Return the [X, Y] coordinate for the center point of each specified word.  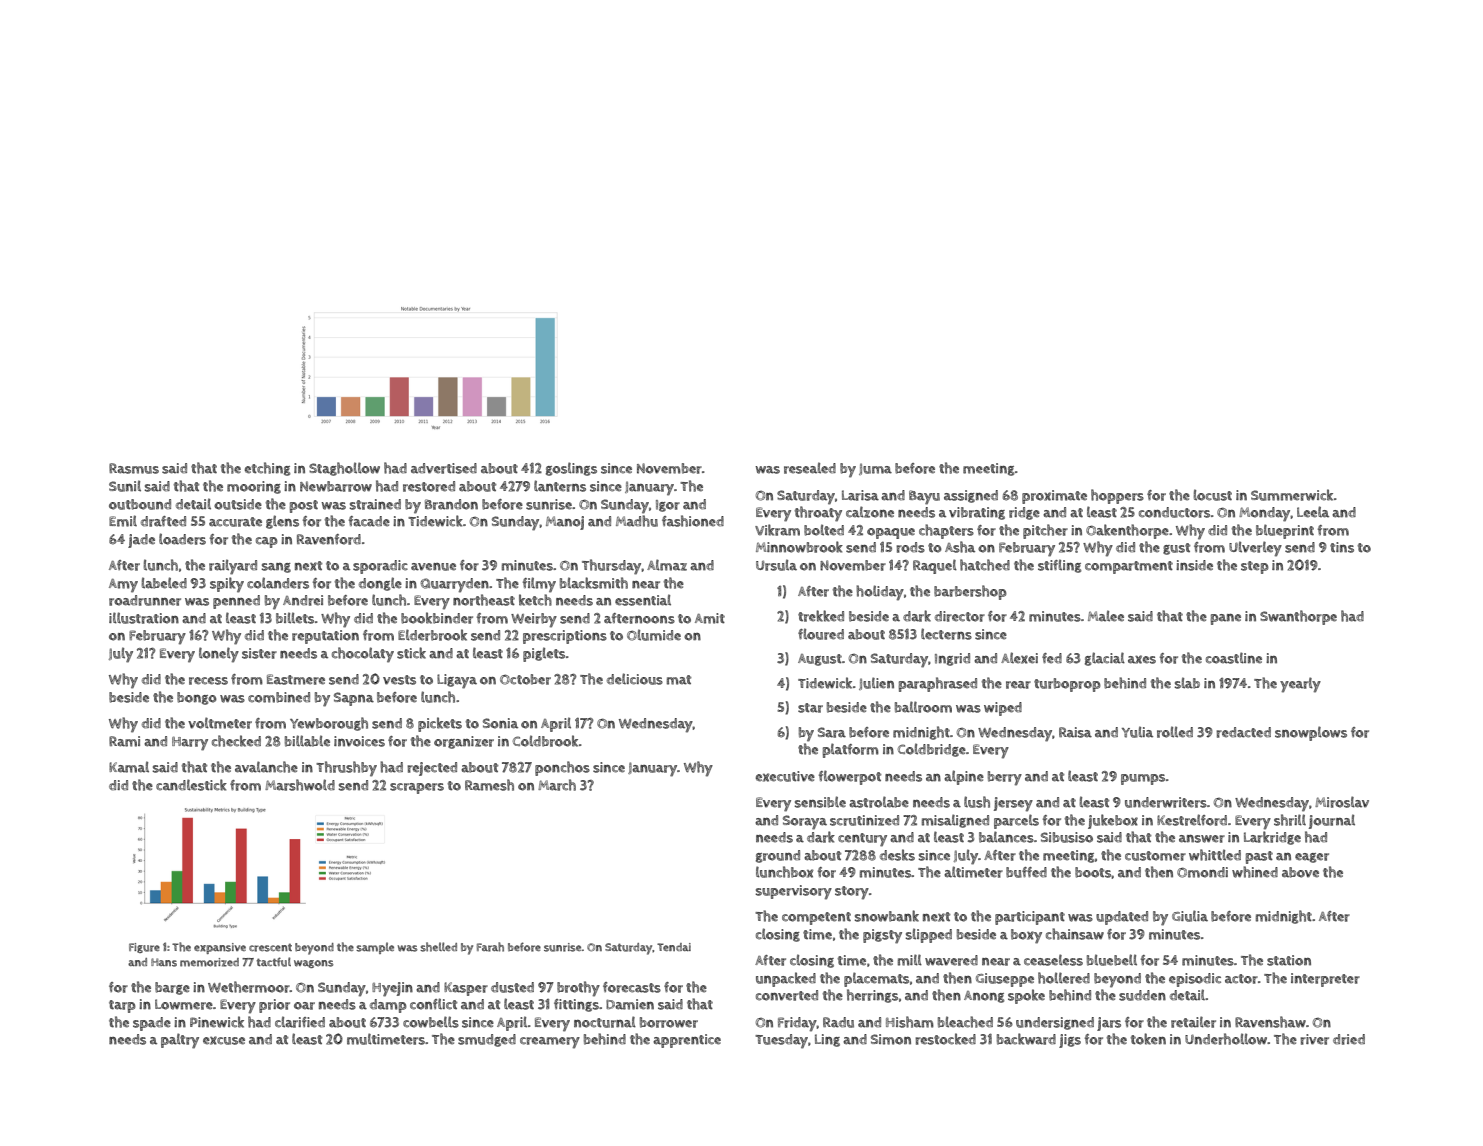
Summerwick [1292, 495]
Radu [838, 1022]
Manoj [565, 523]
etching [267, 469]
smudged [487, 1040]
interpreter [1325, 980]
